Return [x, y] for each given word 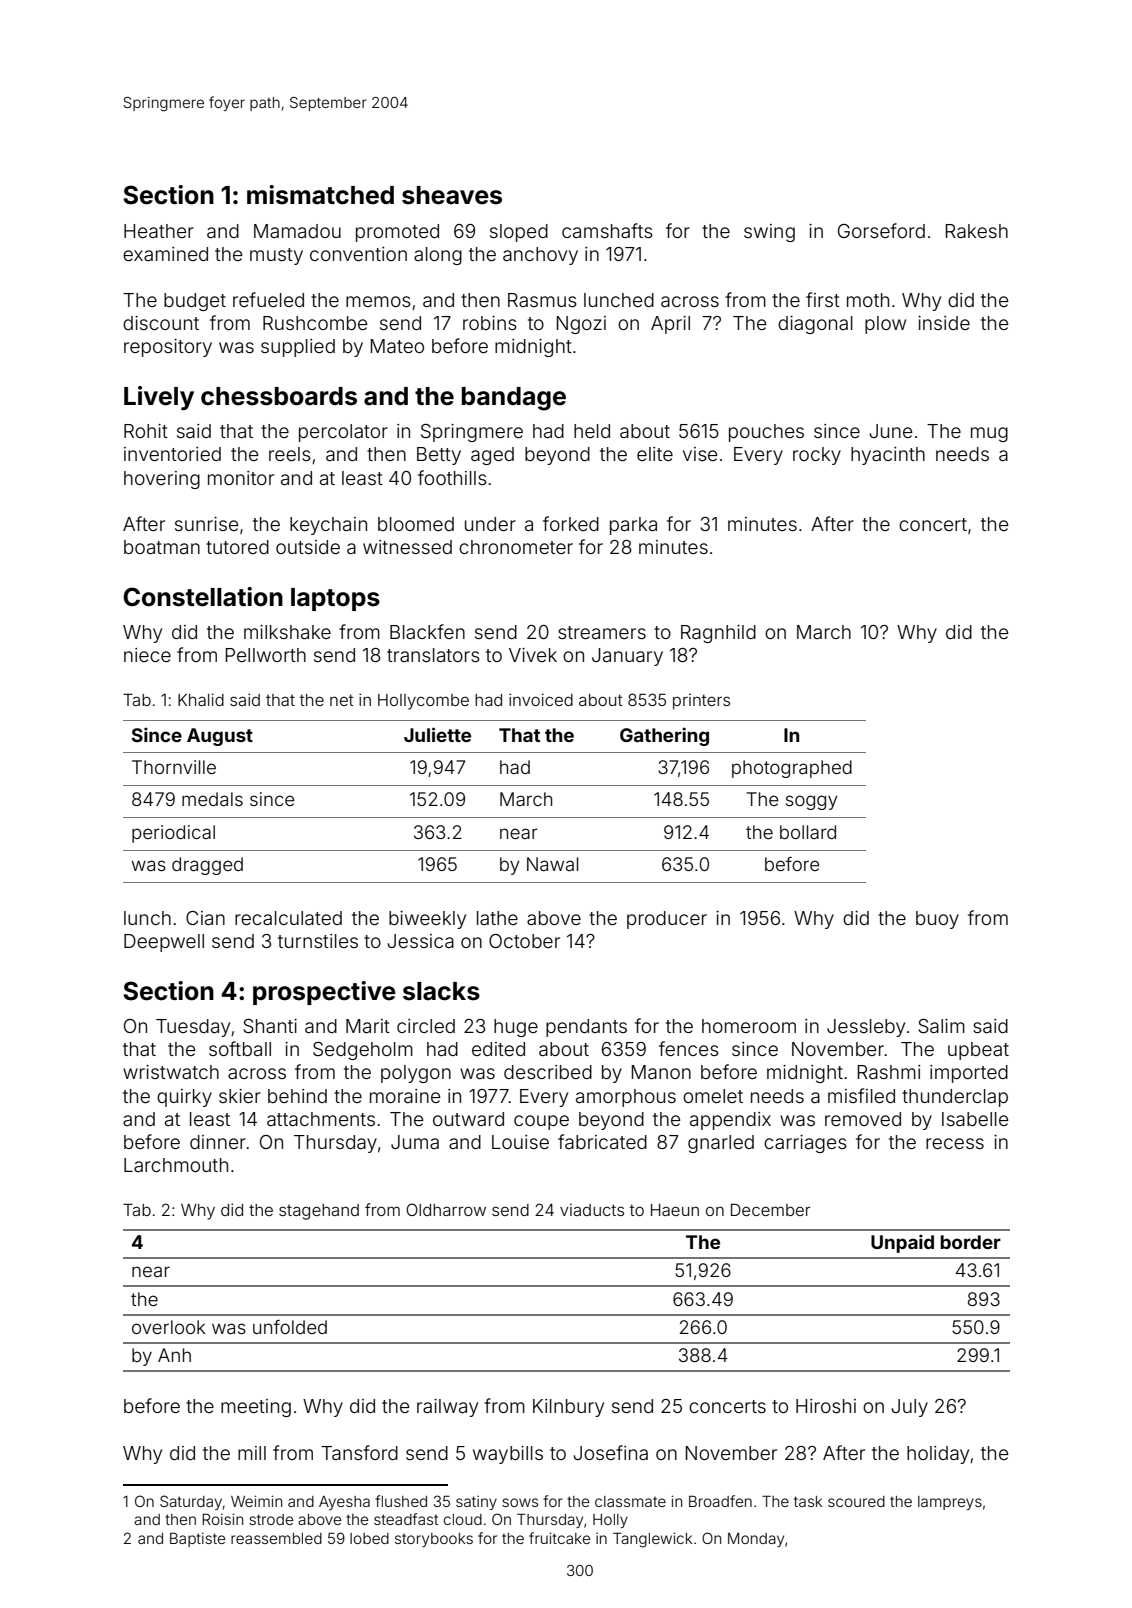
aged [492, 456]
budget [195, 302]
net [342, 700]
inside [944, 323]
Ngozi [581, 325]
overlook [168, 1327]
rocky [817, 456]
